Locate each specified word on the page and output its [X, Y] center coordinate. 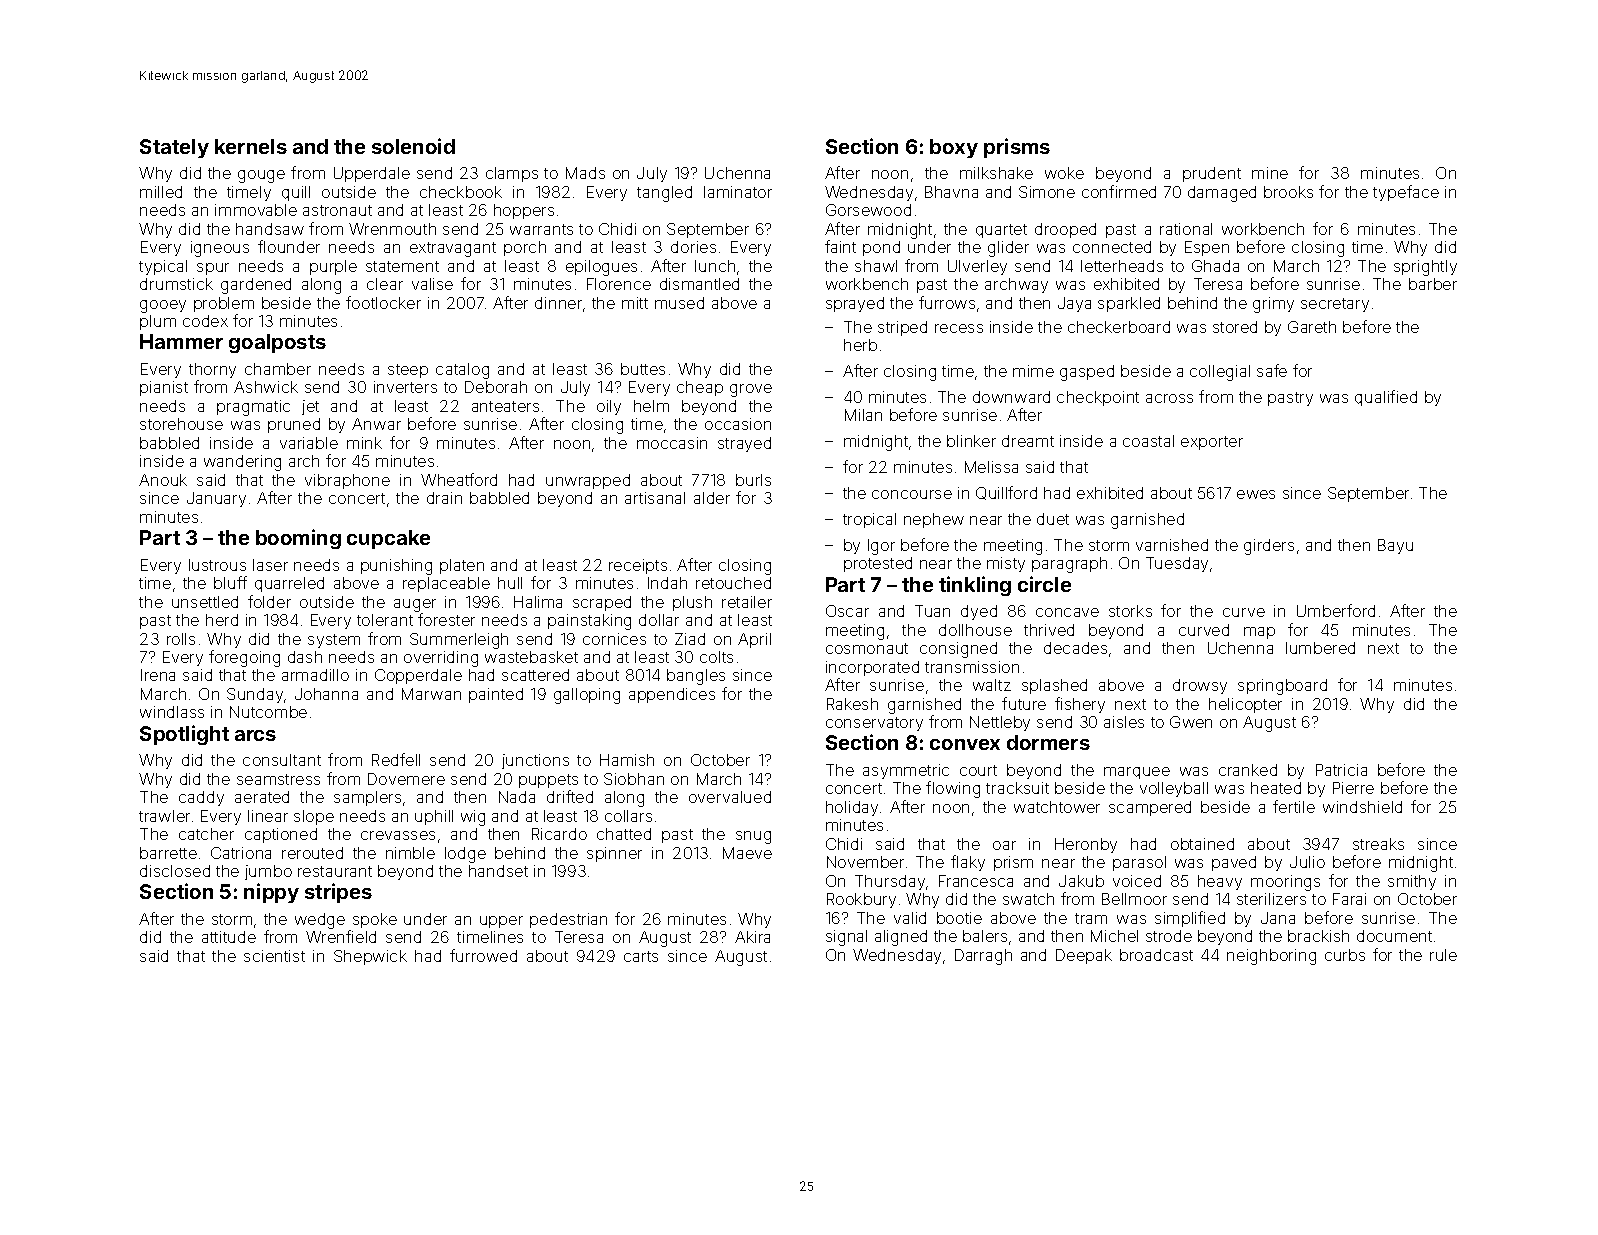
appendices [672, 695]
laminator [738, 192]
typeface [1406, 193]
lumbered [1320, 648]
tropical [869, 520]
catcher [206, 834]
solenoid [413, 146]
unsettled [205, 602]
